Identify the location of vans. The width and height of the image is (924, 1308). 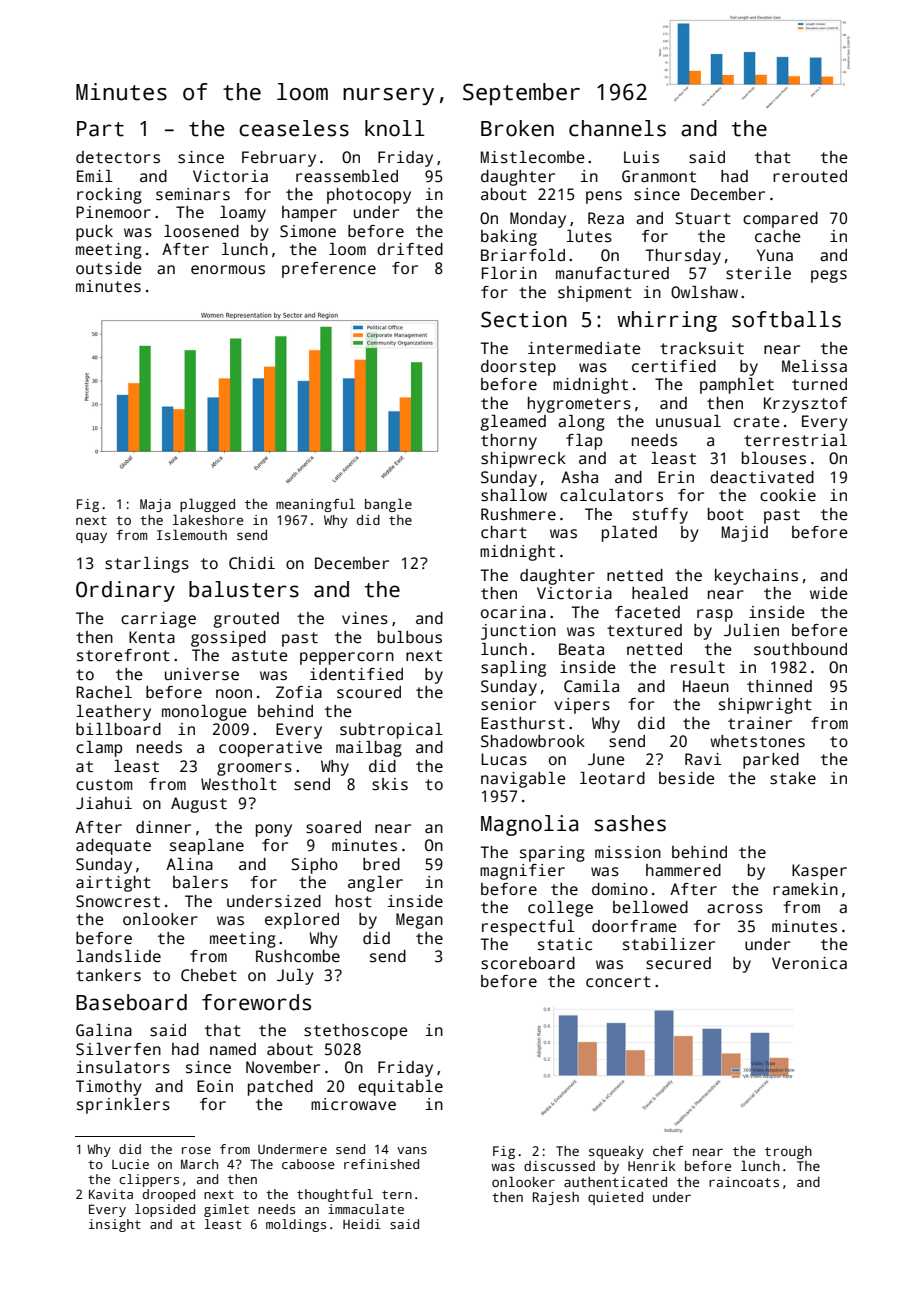
(412, 1150).
